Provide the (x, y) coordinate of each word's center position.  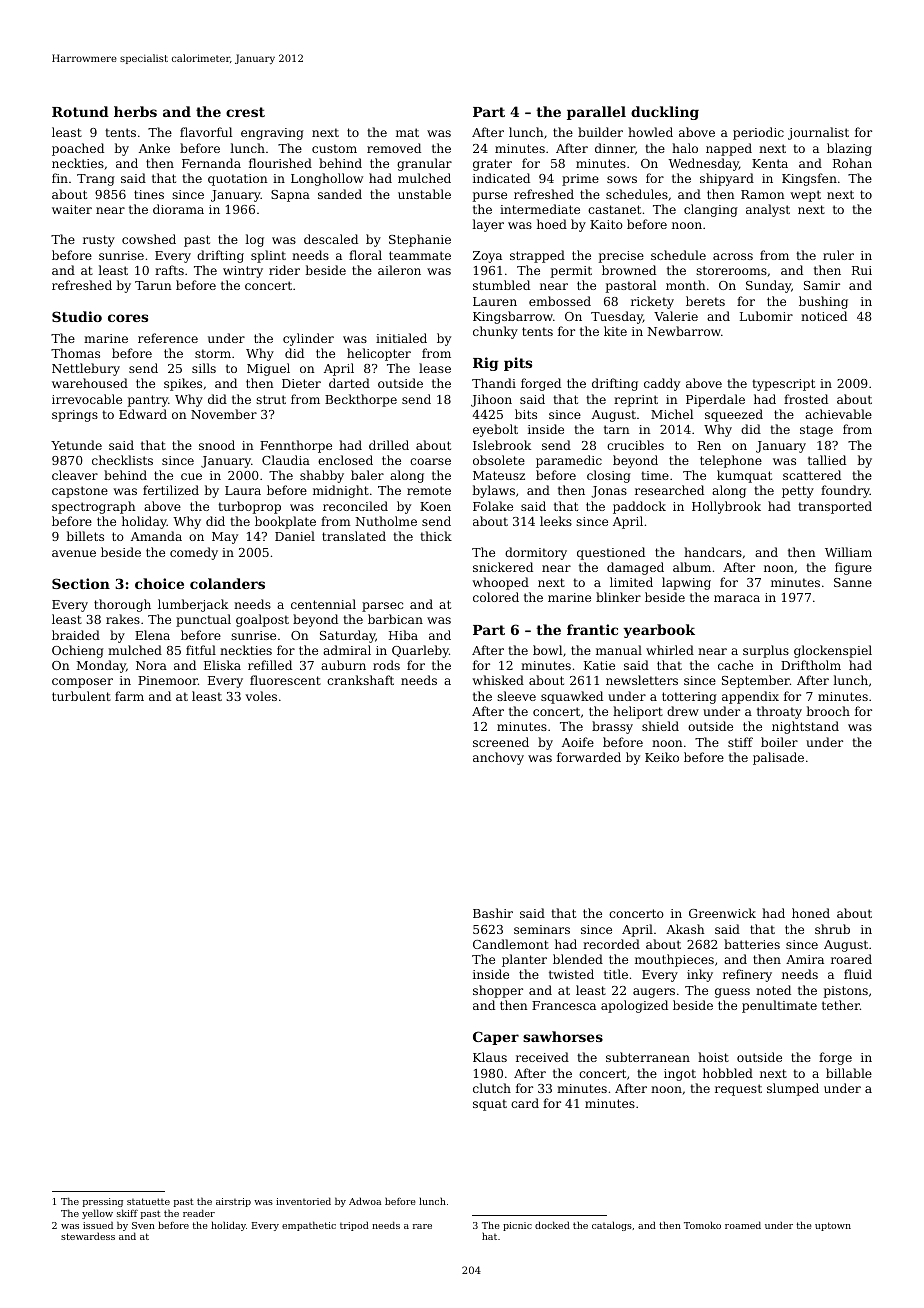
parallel (596, 113)
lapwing (686, 583)
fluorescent (285, 680)
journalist (818, 133)
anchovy (498, 758)
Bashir (493, 913)
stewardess (88, 1236)
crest (245, 112)
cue (191, 476)
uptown (833, 1226)
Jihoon (491, 400)
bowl (547, 650)
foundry (845, 491)
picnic (517, 1226)
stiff (740, 742)
